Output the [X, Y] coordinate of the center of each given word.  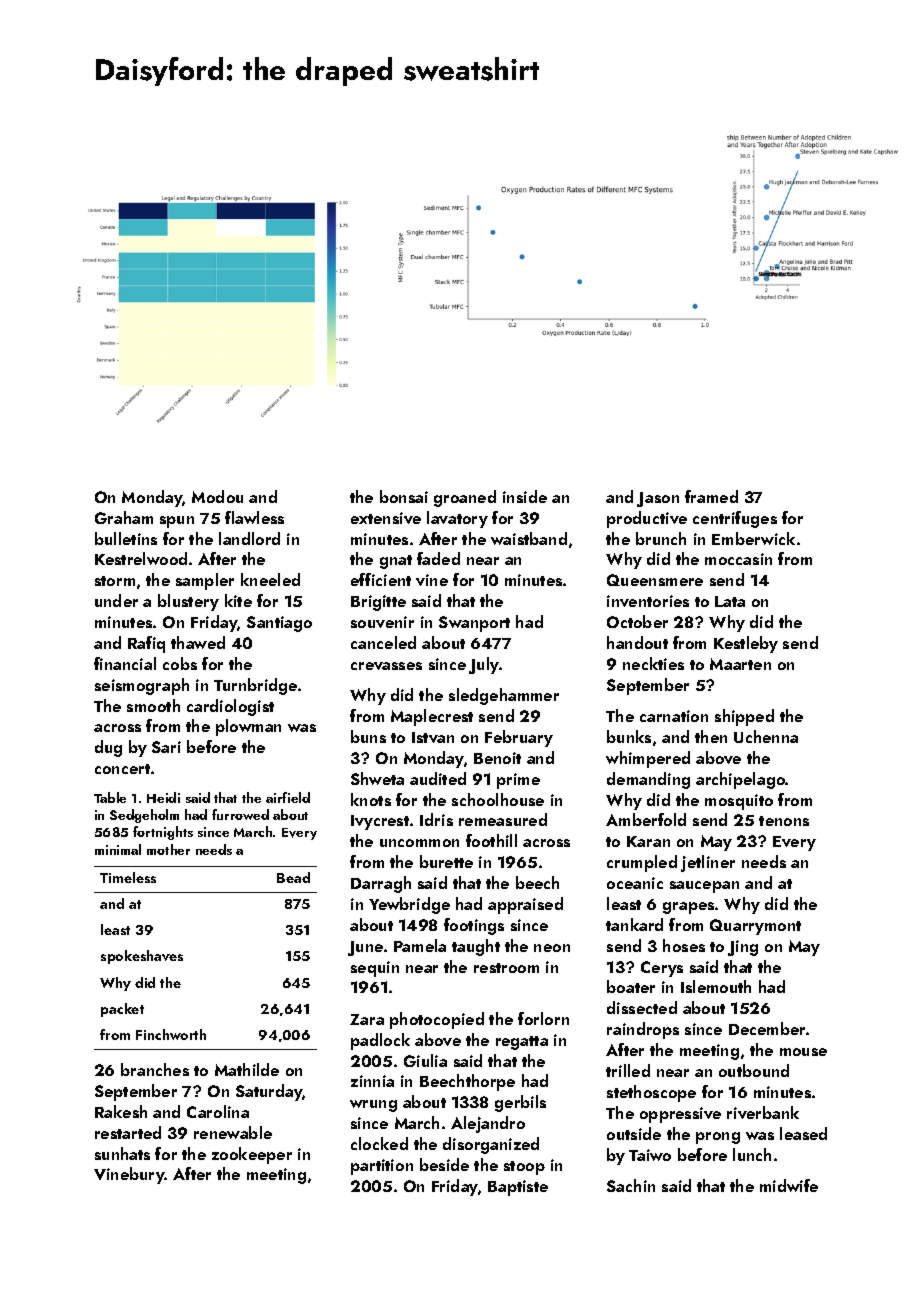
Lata [730, 601]
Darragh [381, 884]
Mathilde [247, 1069]
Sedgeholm [144, 816]
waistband [529, 538]
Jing [743, 948]
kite [238, 600]
